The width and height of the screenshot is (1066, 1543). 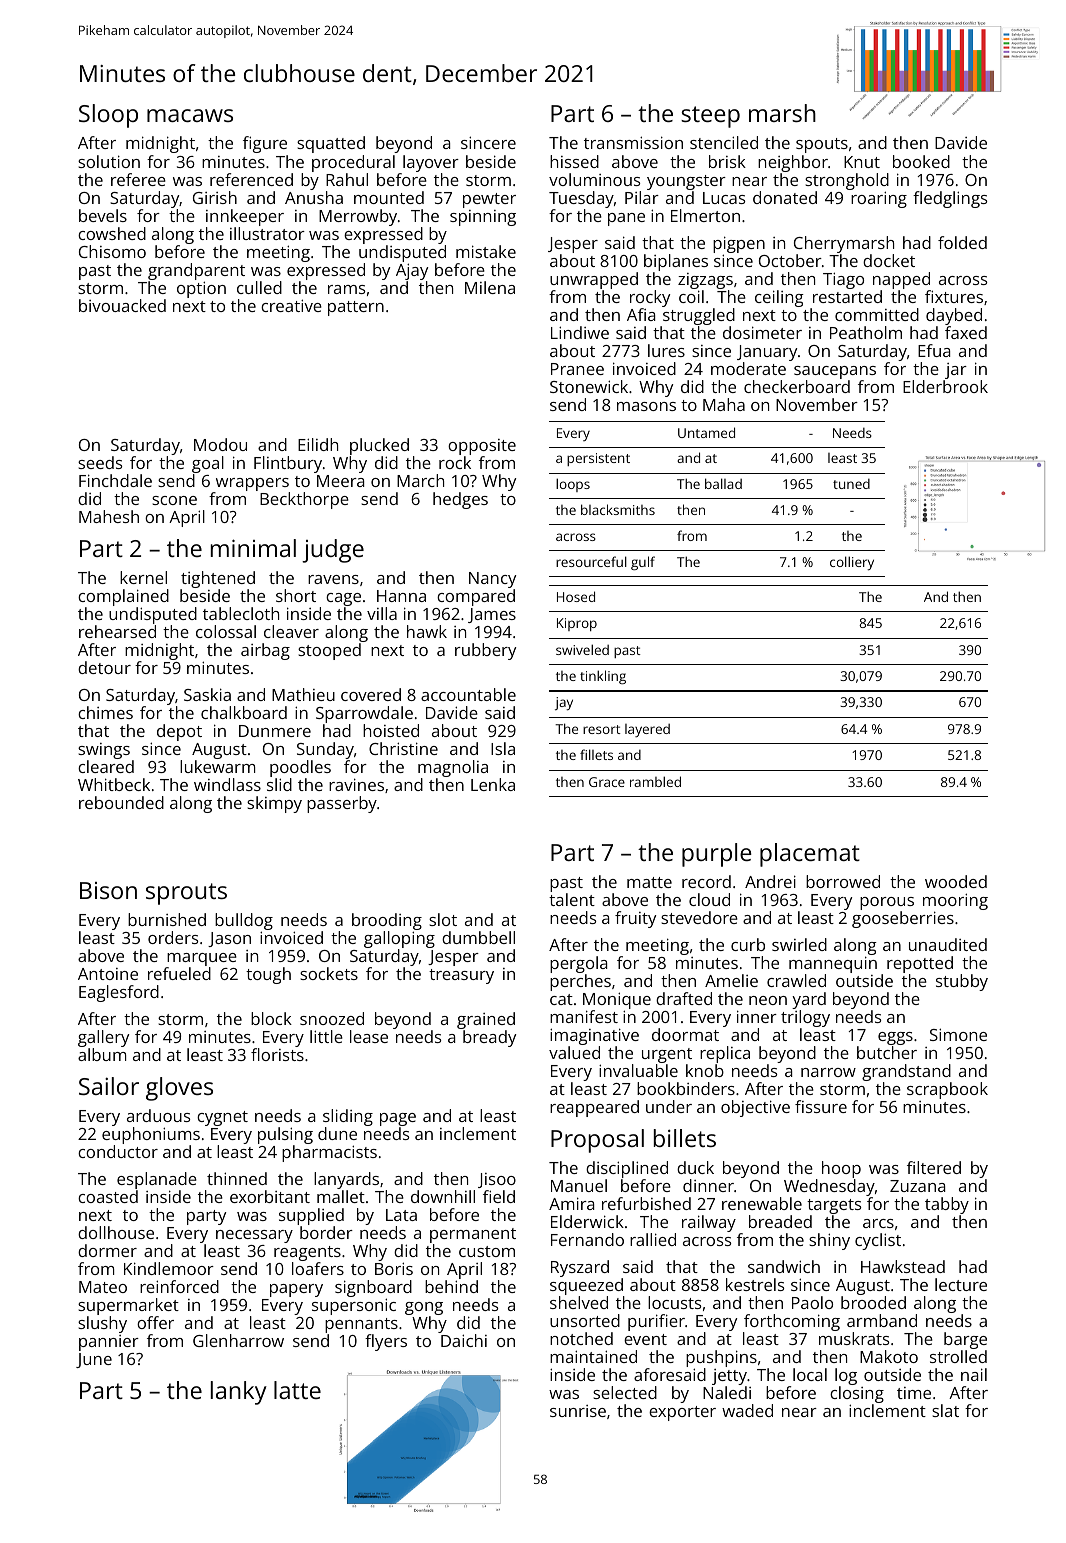 What do you see at coordinates (297, 1390) in the screenshot?
I see `latte` at bounding box center [297, 1390].
